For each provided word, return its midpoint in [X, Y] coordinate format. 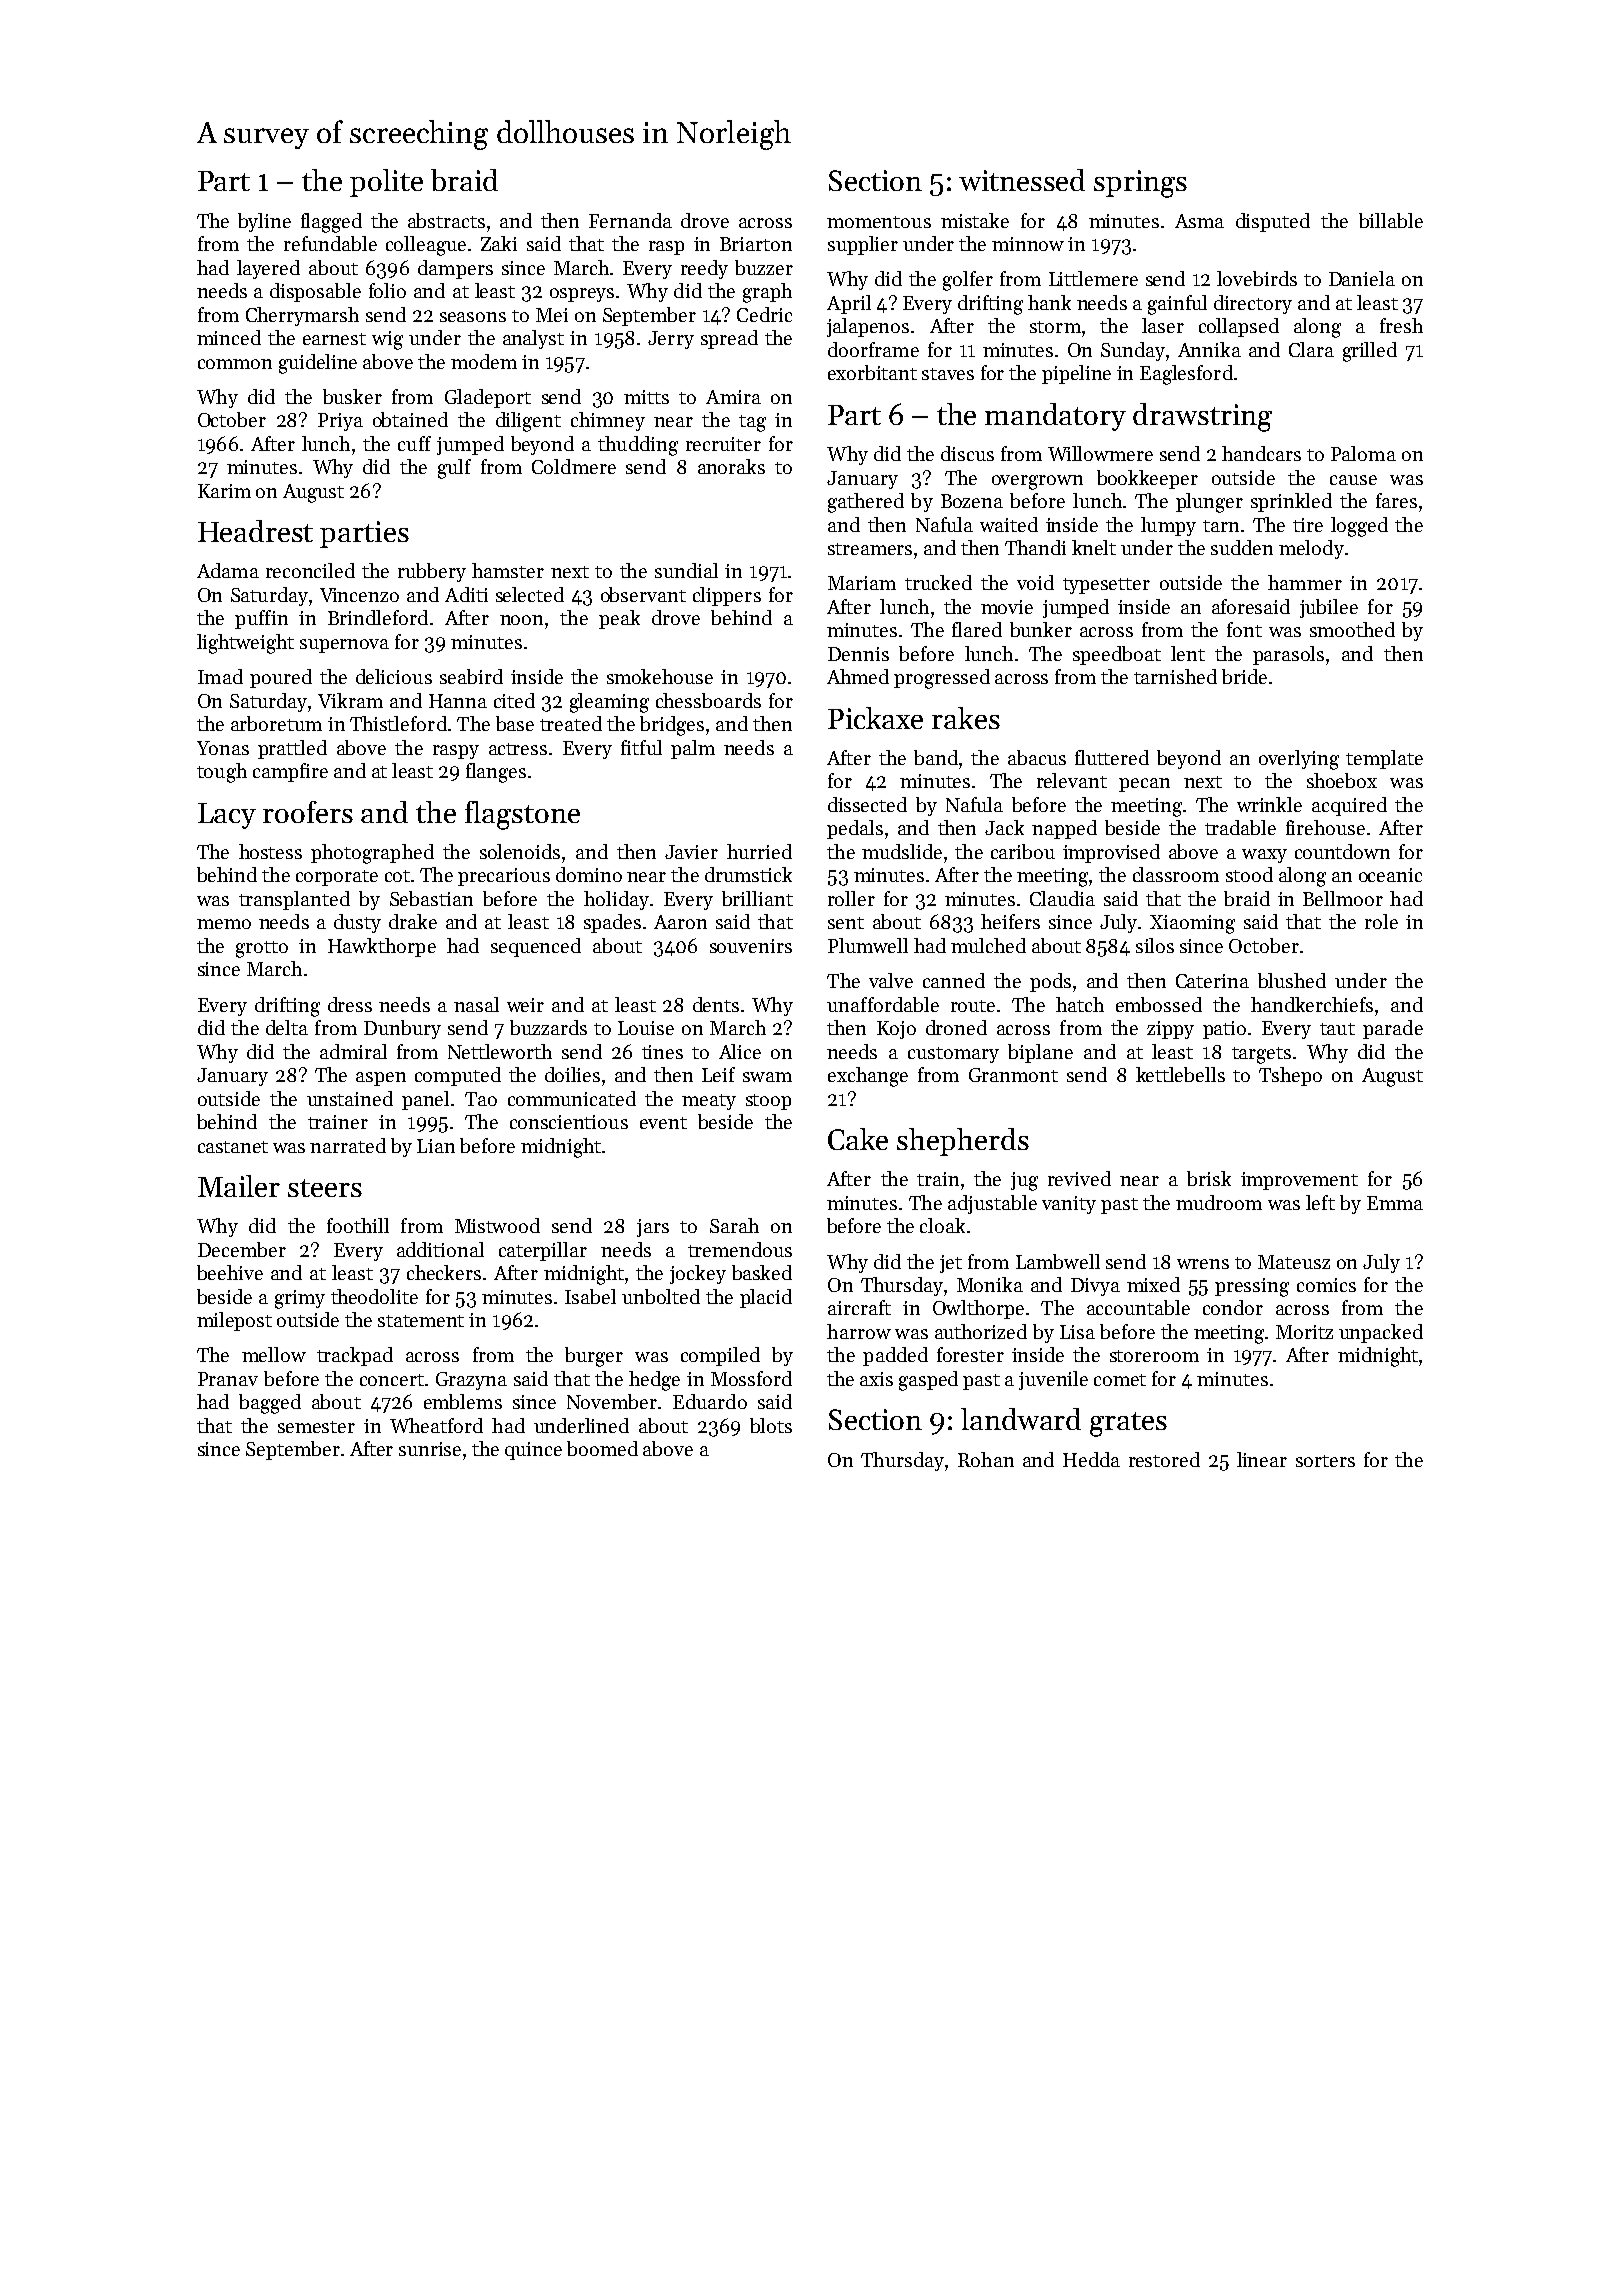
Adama [228, 570]
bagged [270, 1404]
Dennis [858, 654]
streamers [870, 549]
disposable [315, 292]
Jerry [671, 340]
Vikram [350, 700]
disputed [1273, 222]
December [242, 1249]
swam [767, 1077]
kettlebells [1180, 1074]
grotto [262, 949]
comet [1120, 1380]
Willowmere [1100, 453]
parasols [1288, 655]
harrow [859, 1331]
